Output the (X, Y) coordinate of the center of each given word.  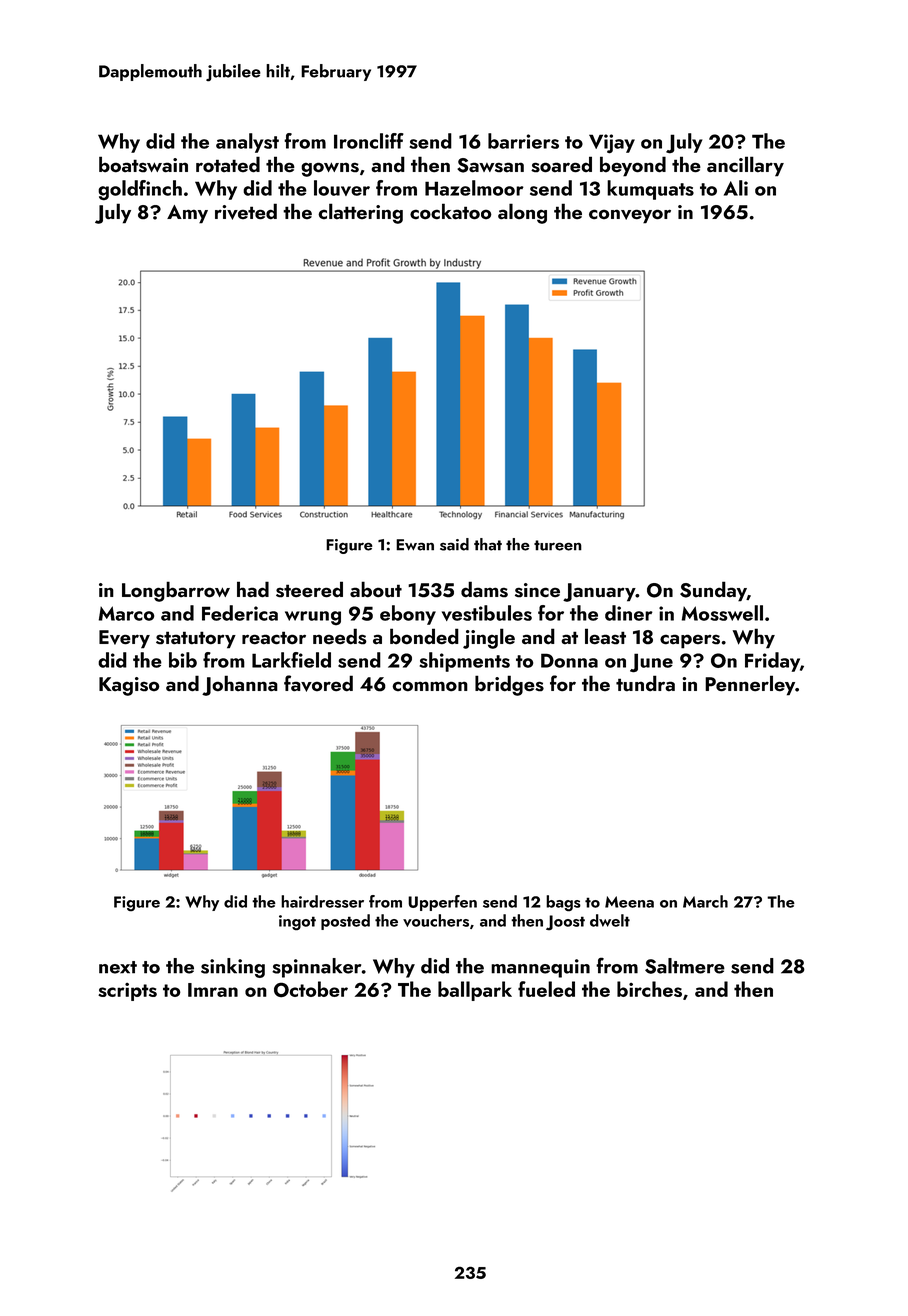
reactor (274, 638)
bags (563, 903)
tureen (558, 545)
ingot (297, 922)
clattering (360, 213)
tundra (645, 683)
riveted (246, 211)
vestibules (487, 613)
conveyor (630, 216)
